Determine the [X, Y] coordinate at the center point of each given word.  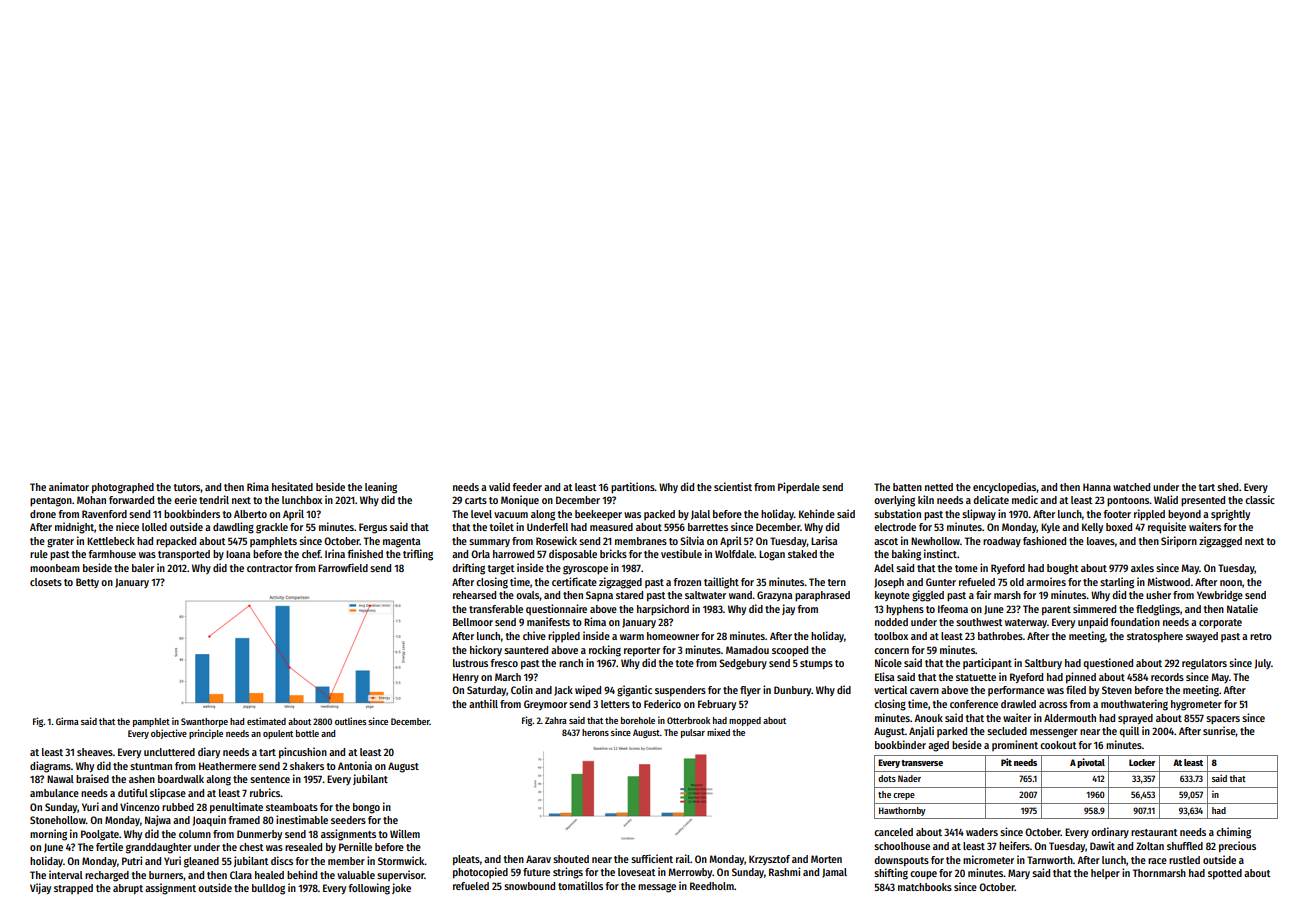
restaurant [1154, 832]
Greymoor [545, 705]
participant [987, 664]
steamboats [292, 807]
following [369, 889]
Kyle [1050, 528]
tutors [187, 487]
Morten [826, 859]
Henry [466, 678]
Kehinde [817, 513]
